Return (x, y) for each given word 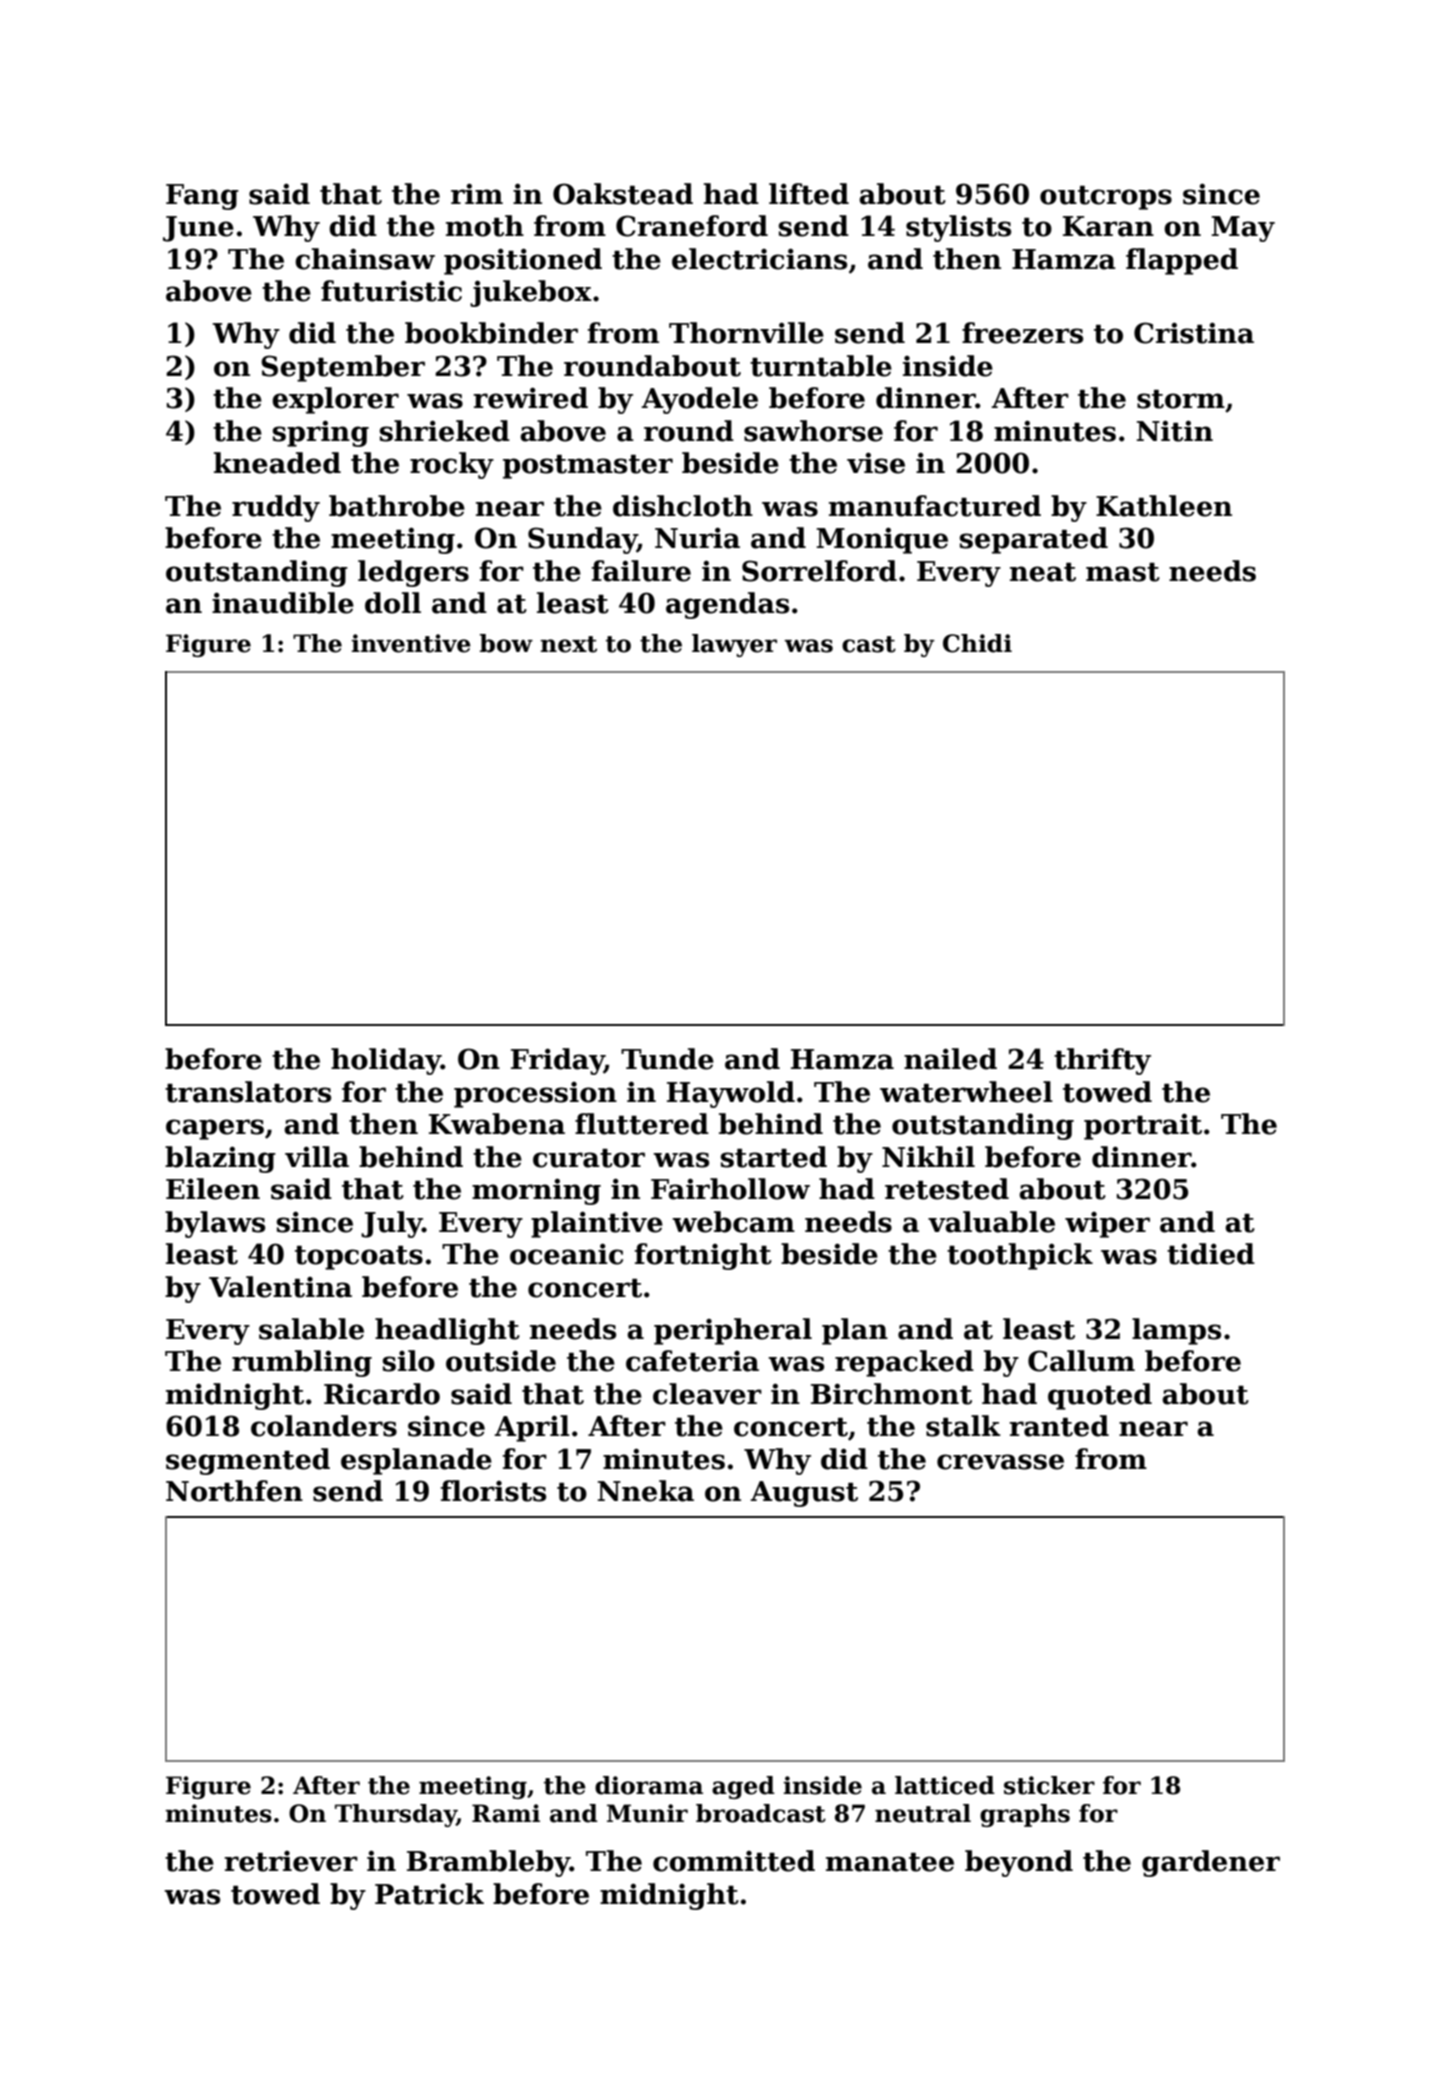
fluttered (642, 1124)
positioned (523, 261)
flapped (1182, 261)
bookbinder (491, 333)
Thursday (396, 1815)
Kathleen (1164, 506)
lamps (1176, 1331)
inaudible (283, 603)
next (568, 644)
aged (743, 1787)
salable (311, 1329)
